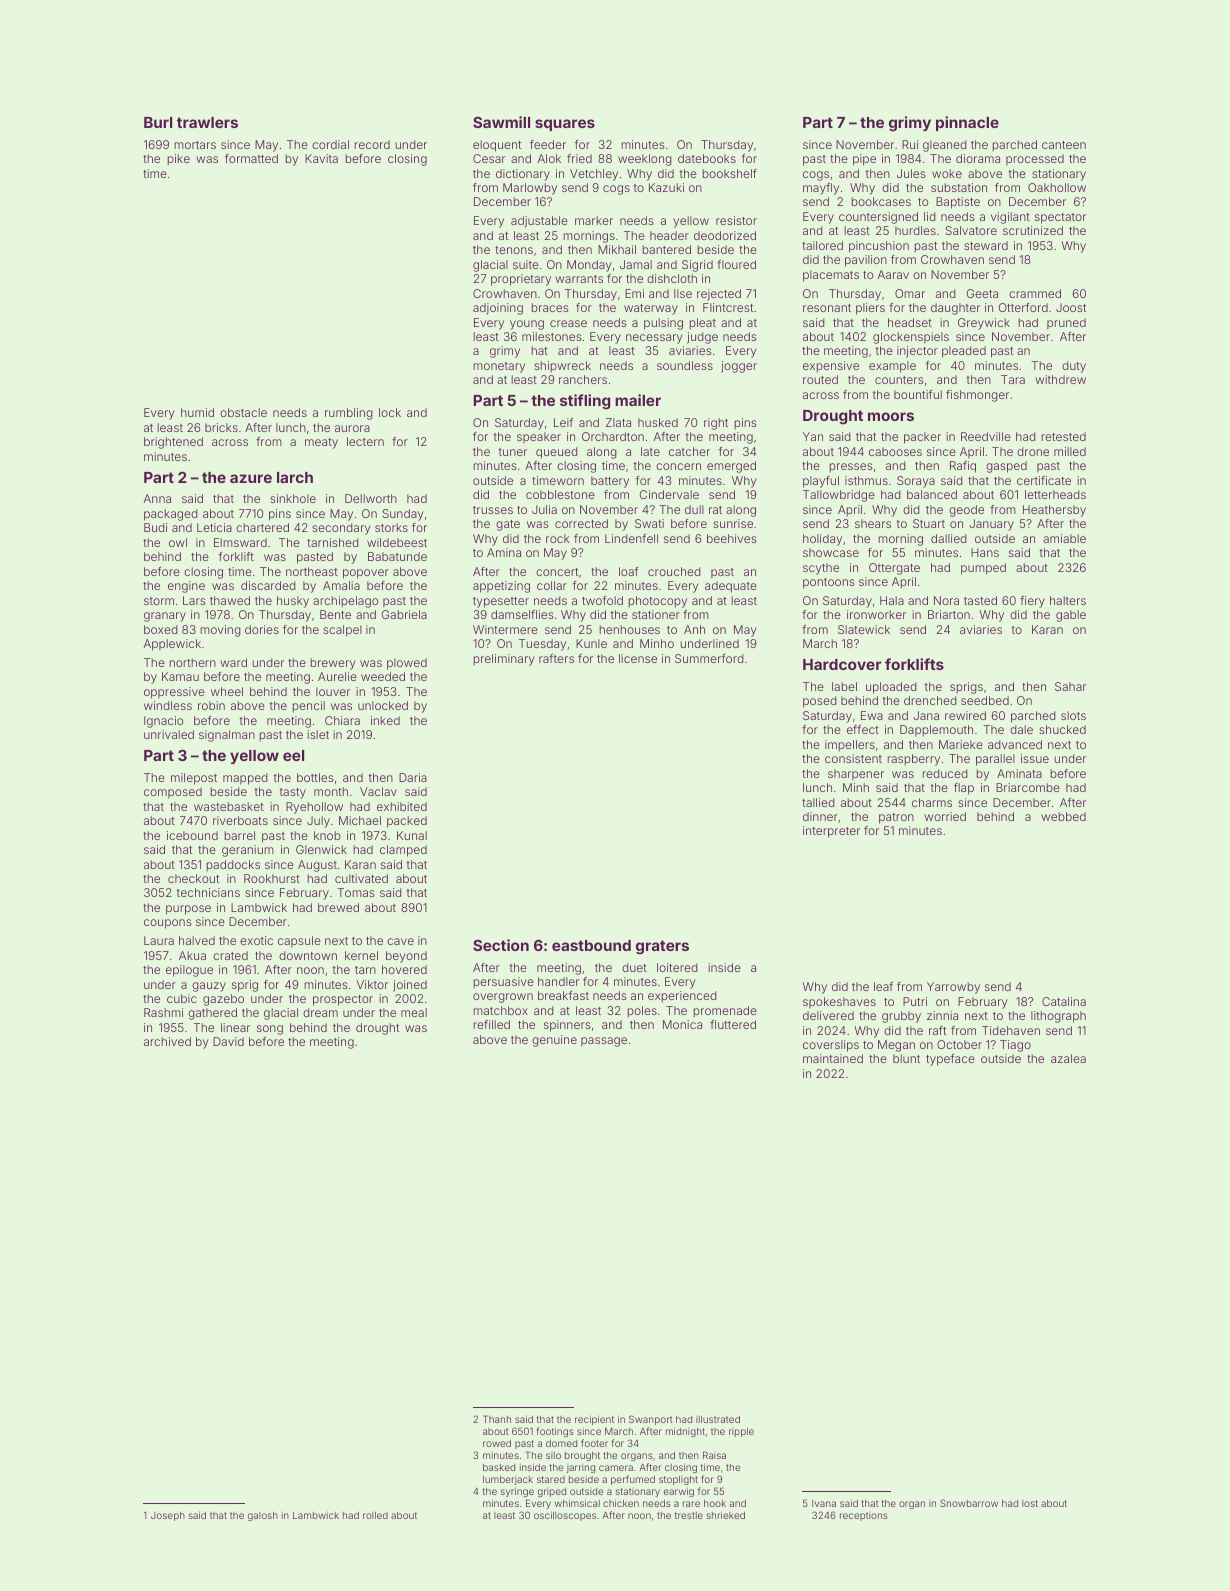 Image resolution: width=1230 pixels, height=1591 pixels. Describe the element at coordinates (1030, 1503) in the screenshot. I see `lost` at that location.
